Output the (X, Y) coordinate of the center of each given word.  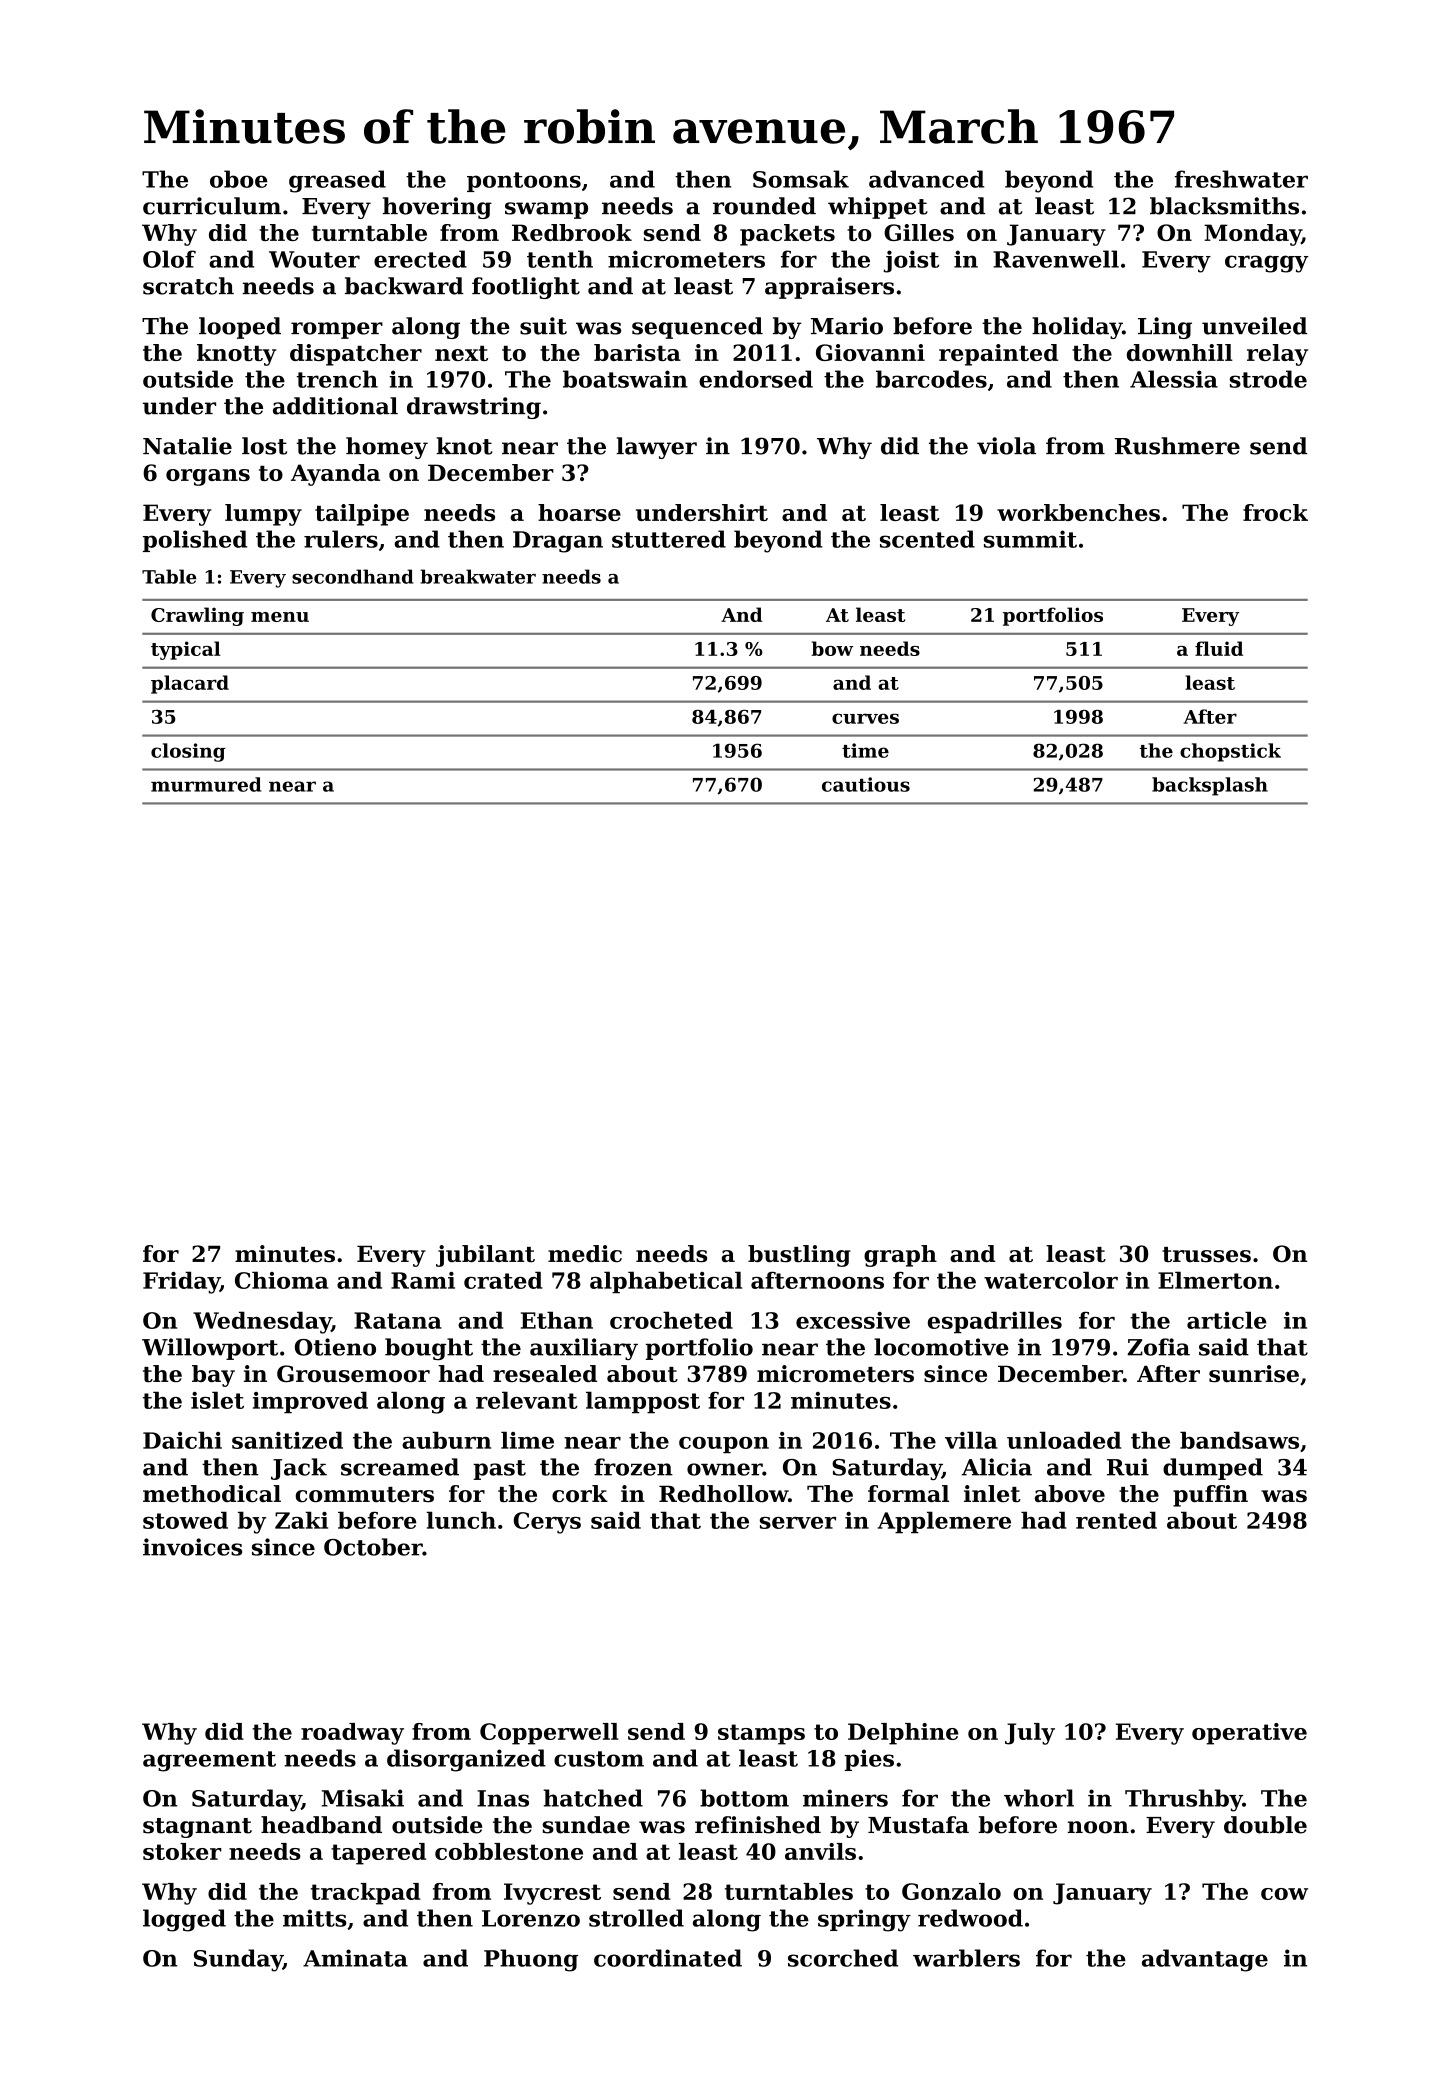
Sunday (238, 1960)
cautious (866, 784)
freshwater (1241, 179)
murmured (206, 784)
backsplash (1210, 786)
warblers (966, 1958)
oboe (239, 179)
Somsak (801, 179)
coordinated (668, 1958)
